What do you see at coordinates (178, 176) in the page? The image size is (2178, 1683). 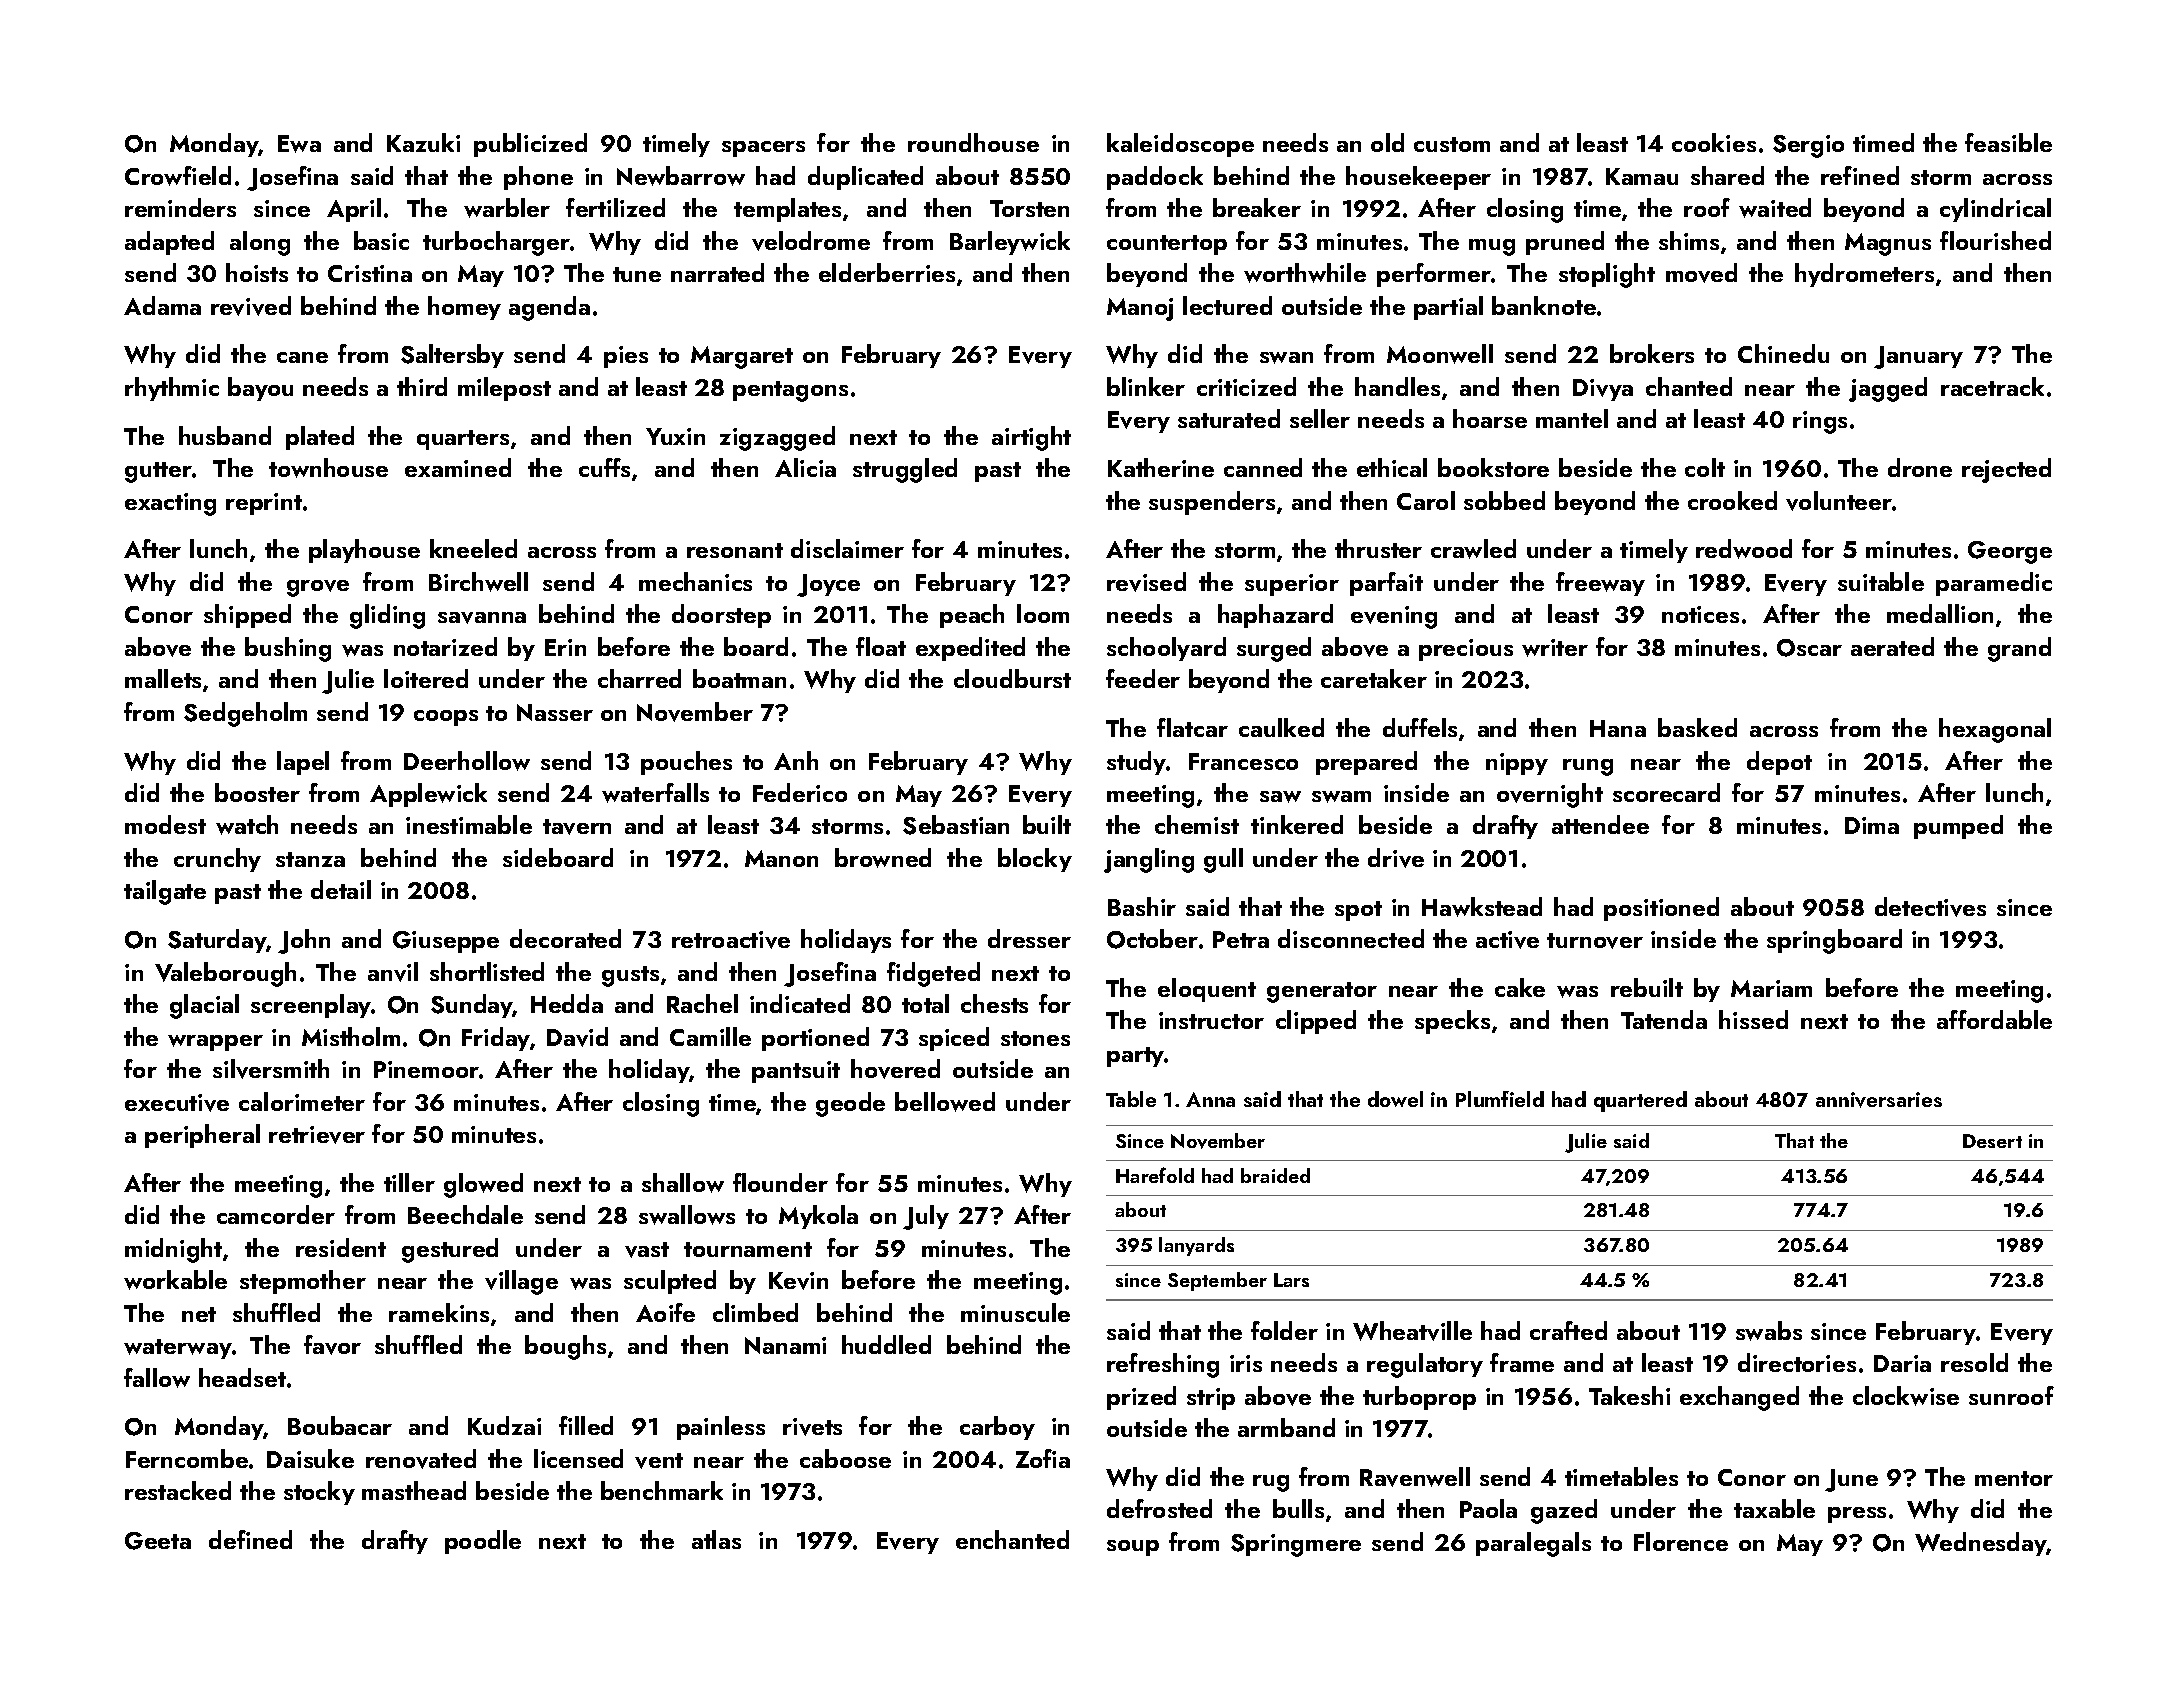 I see `Crowfield` at bounding box center [178, 176].
